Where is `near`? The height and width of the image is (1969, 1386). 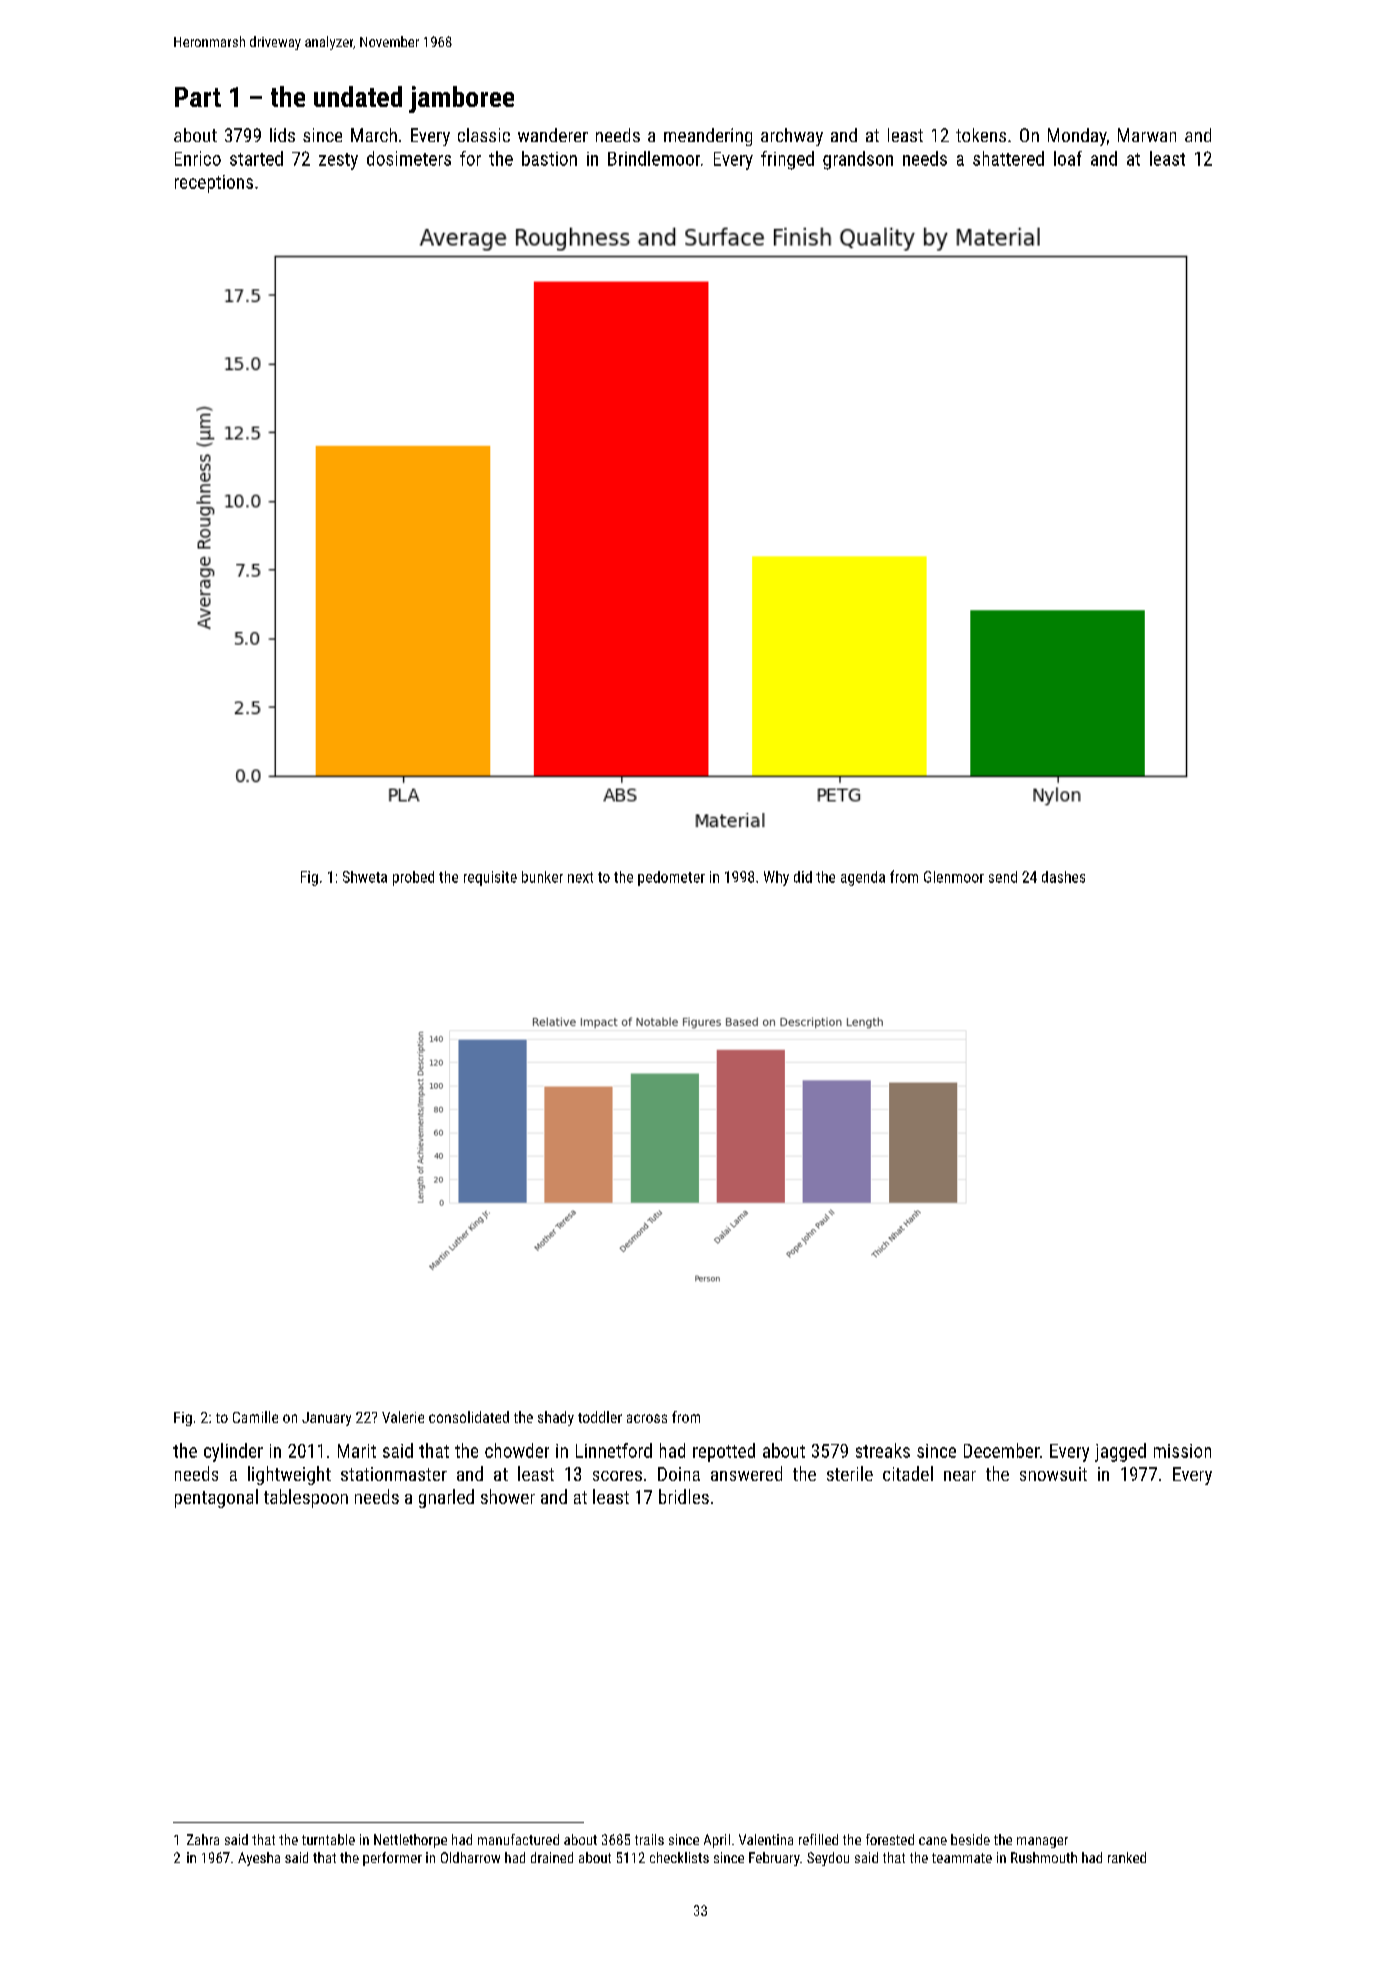
near is located at coordinates (960, 1476).
